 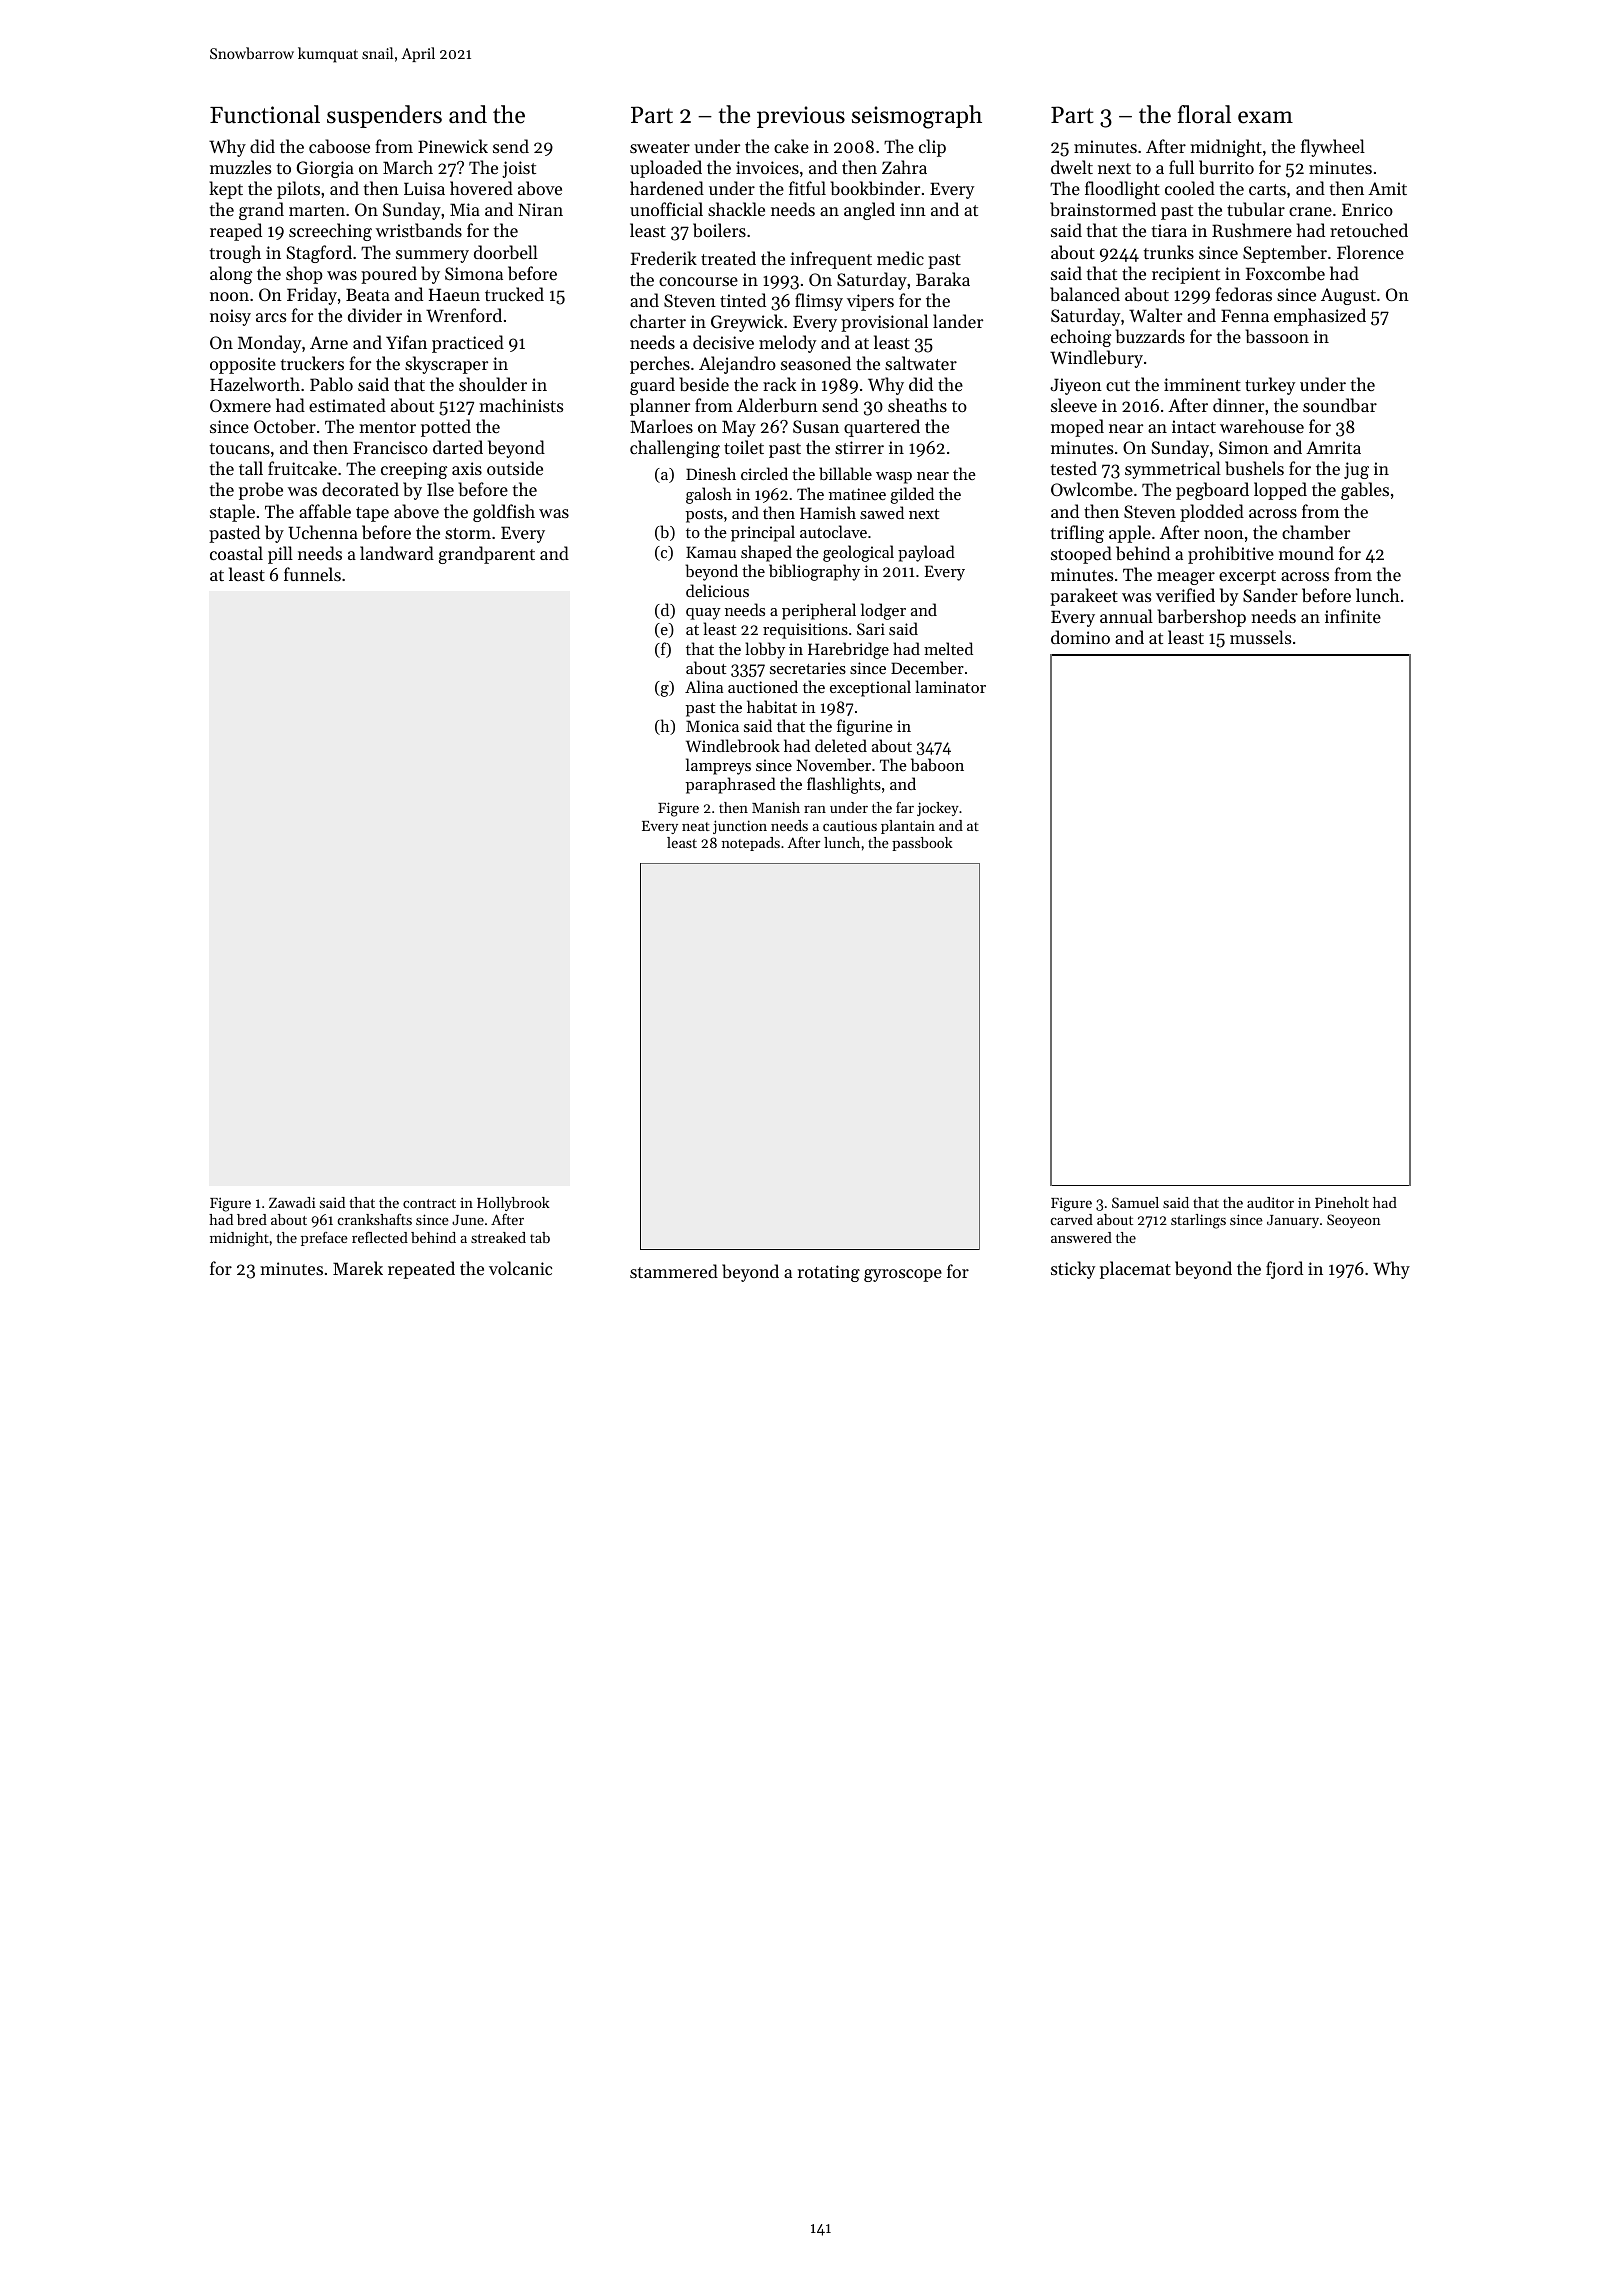 What do you see at coordinates (1270, 1202) in the page?
I see `auditor` at bounding box center [1270, 1202].
